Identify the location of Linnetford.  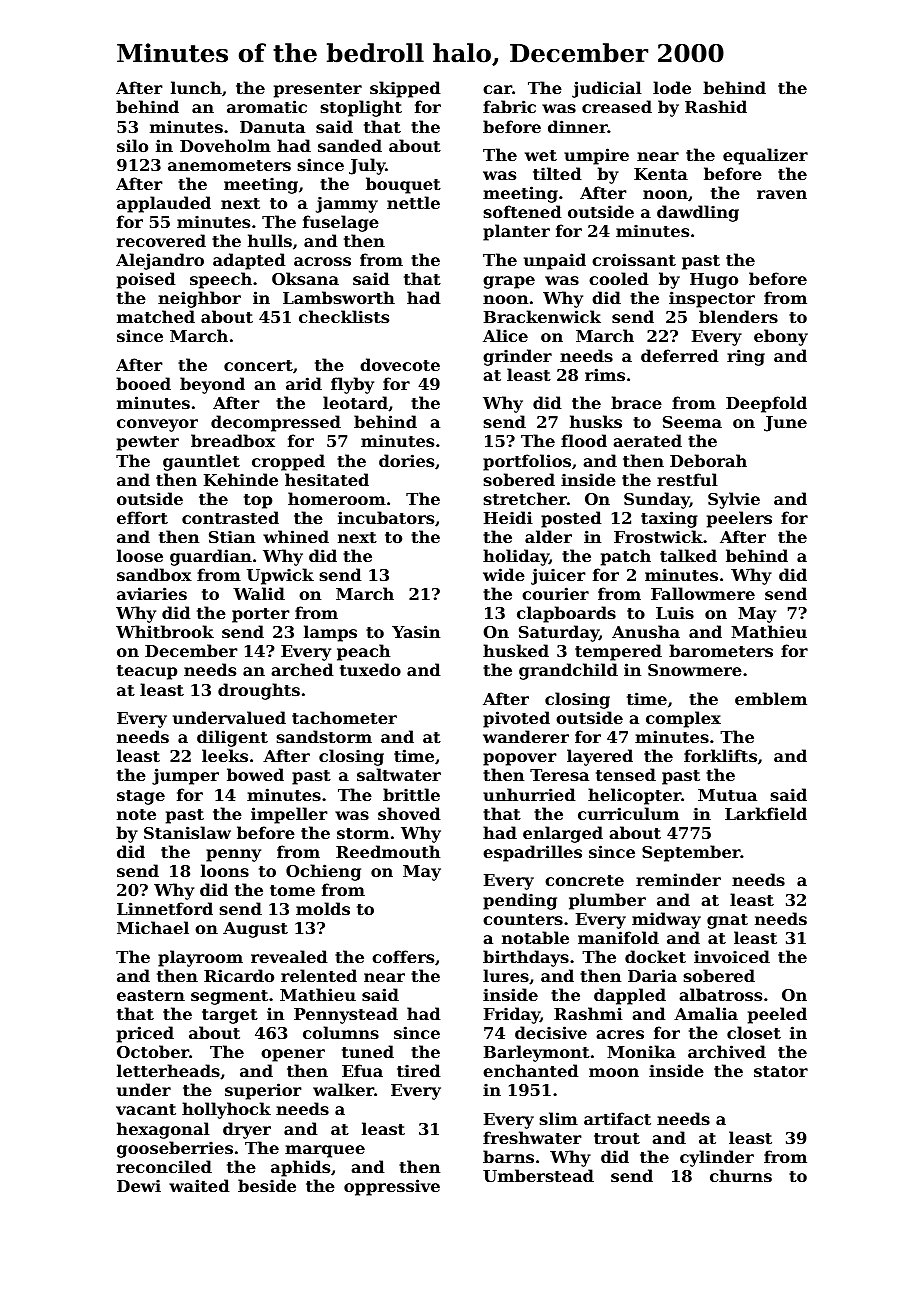
(165, 908).
